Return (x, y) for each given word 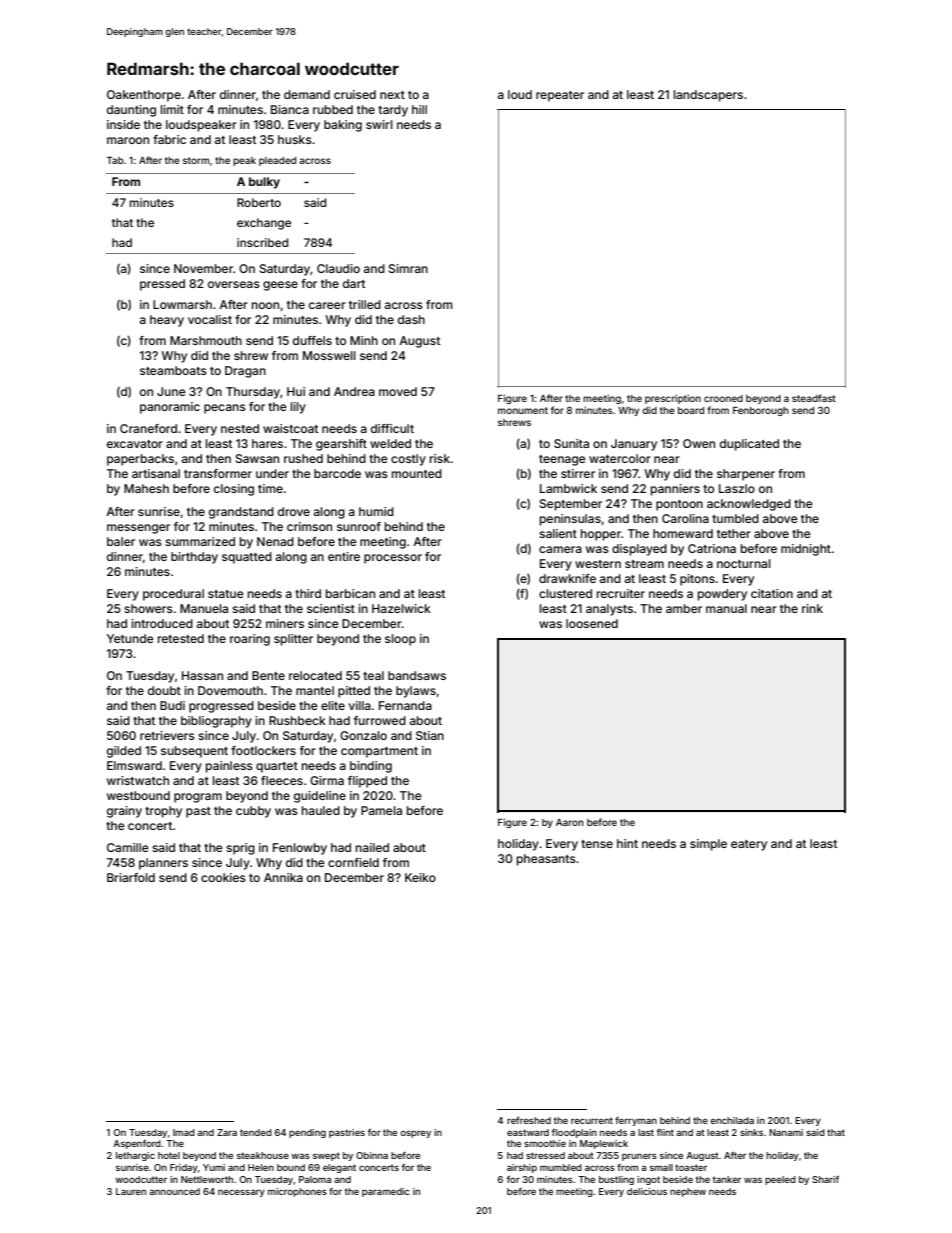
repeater (560, 96)
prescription (673, 399)
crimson (309, 526)
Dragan (245, 372)
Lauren (131, 1191)
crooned (723, 398)
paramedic (385, 1192)
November (203, 268)
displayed (639, 550)
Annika (283, 877)
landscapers (708, 96)
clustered (565, 593)
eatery (749, 845)
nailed (372, 847)
